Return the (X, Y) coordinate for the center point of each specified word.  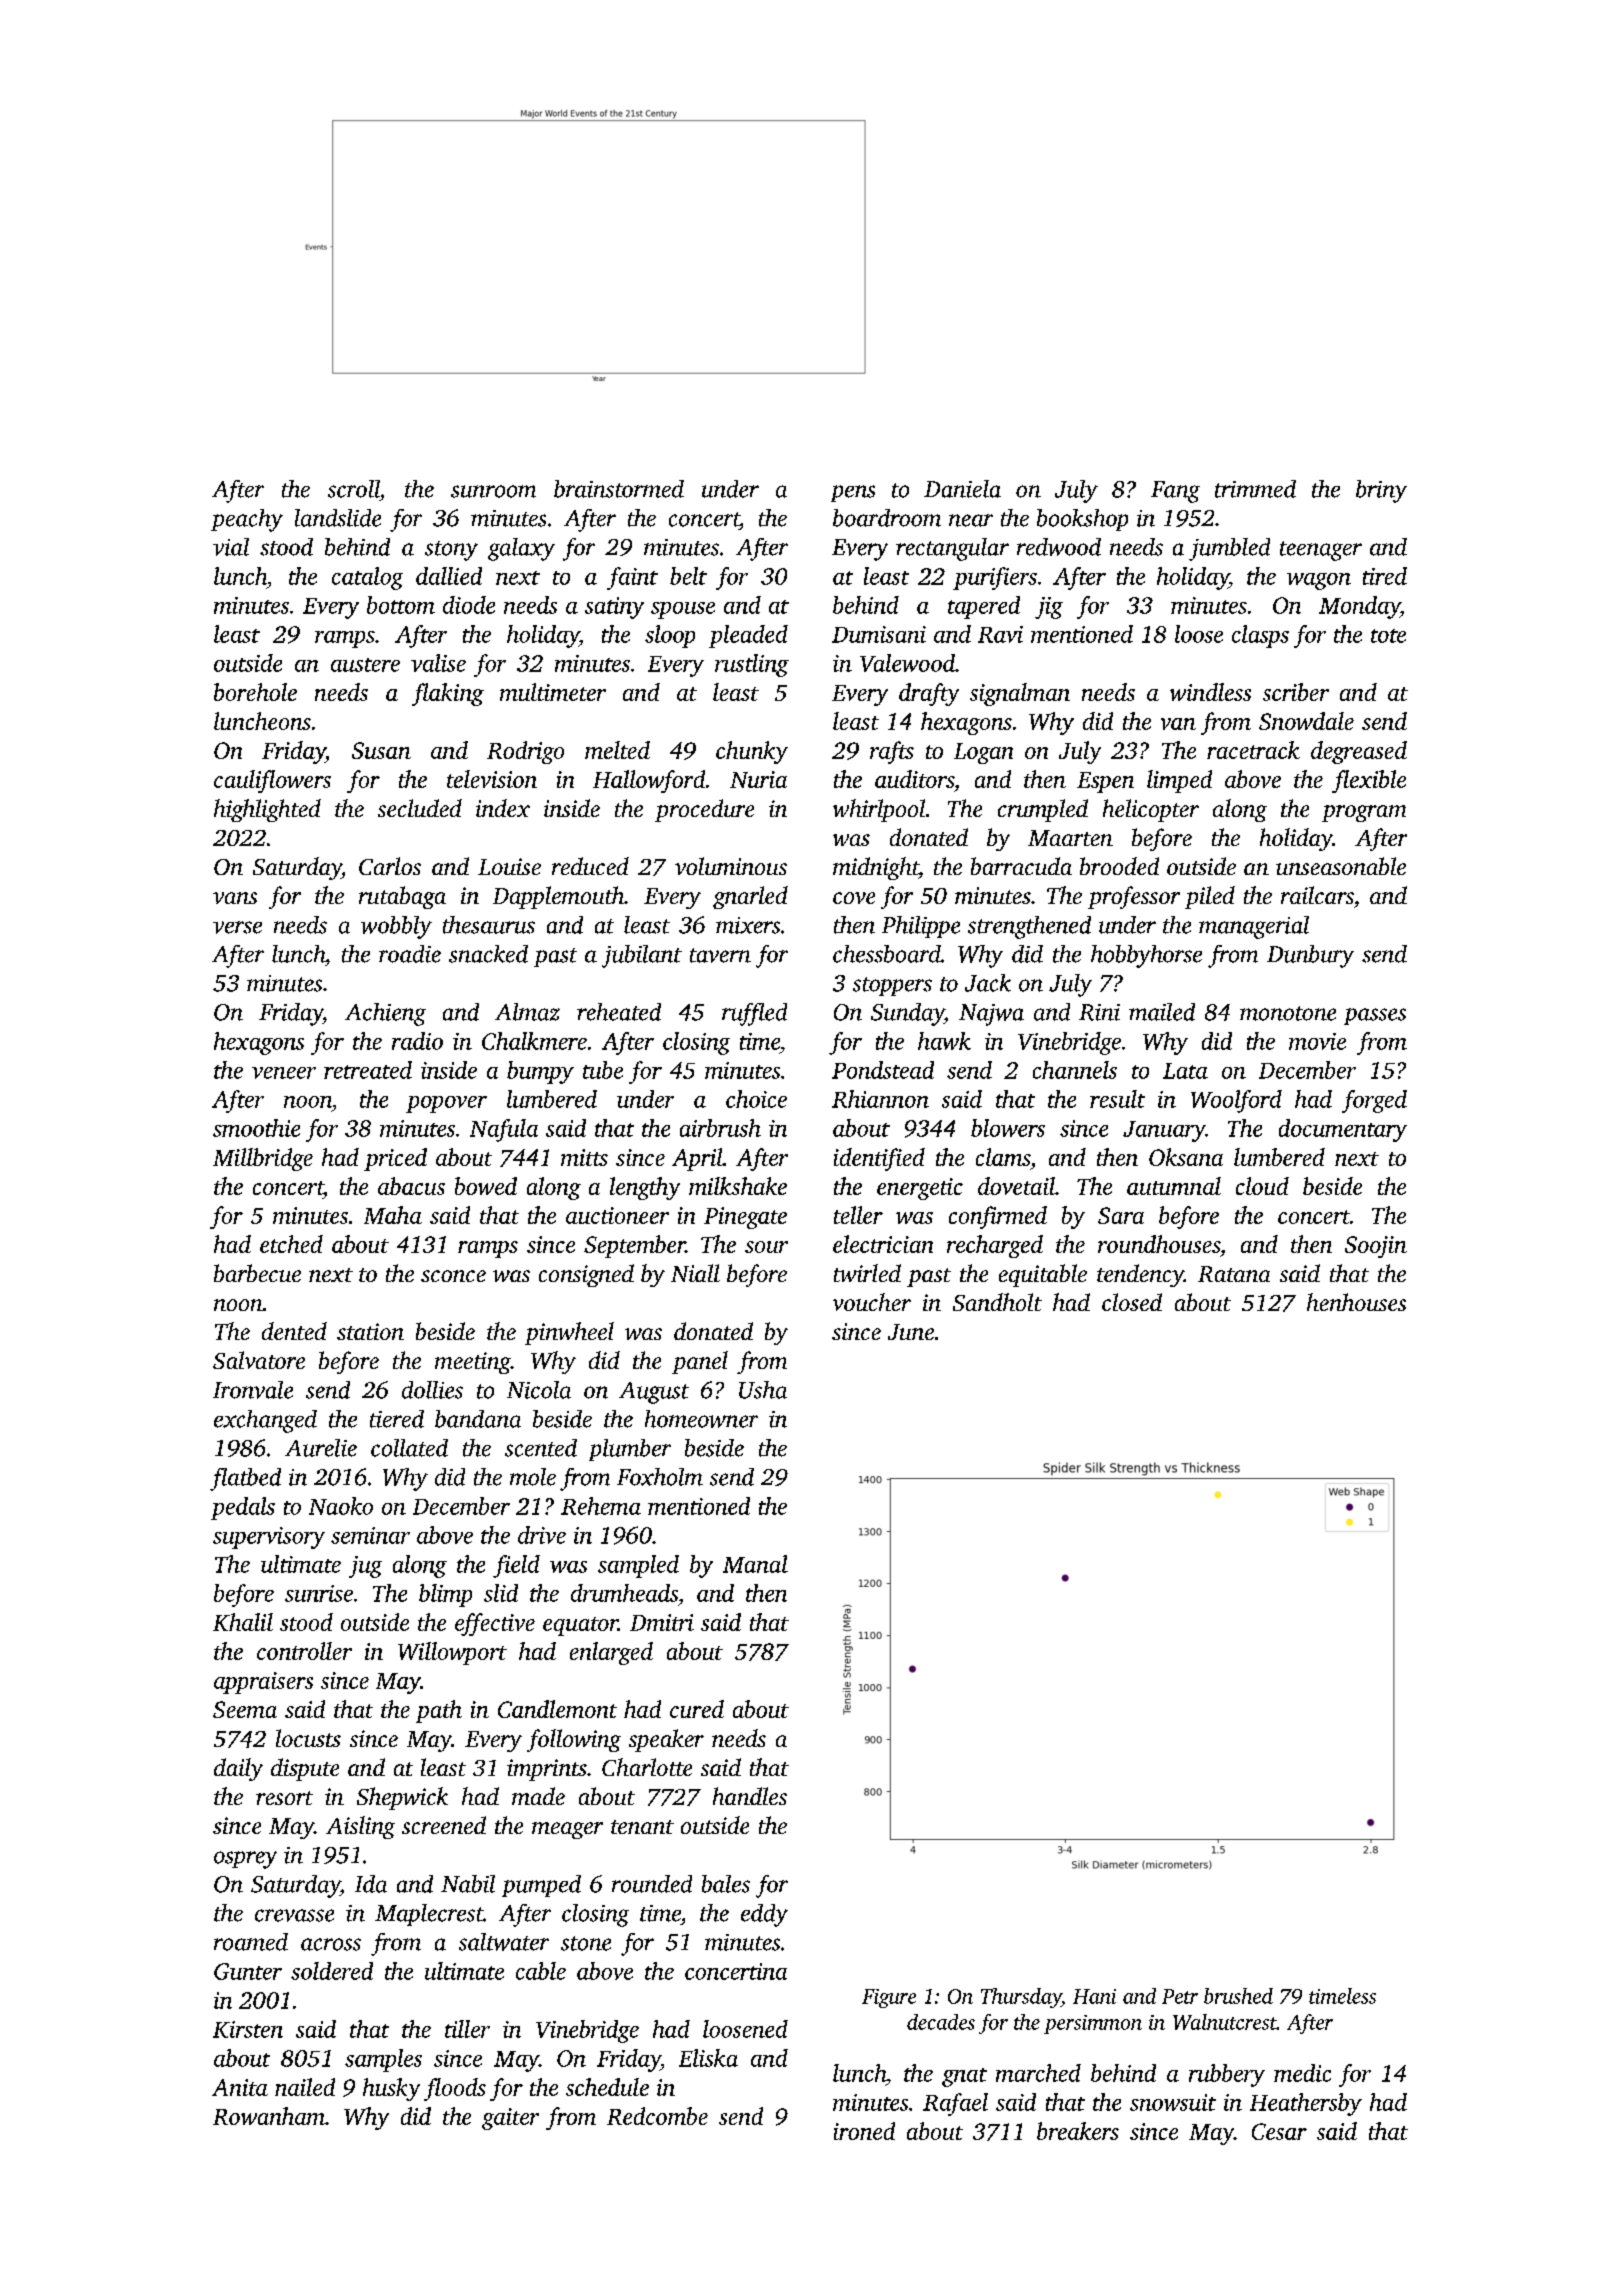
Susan (381, 750)
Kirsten (248, 2029)
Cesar (1279, 2131)
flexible (1369, 781)
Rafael (955, 2104)
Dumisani (879, 634)
